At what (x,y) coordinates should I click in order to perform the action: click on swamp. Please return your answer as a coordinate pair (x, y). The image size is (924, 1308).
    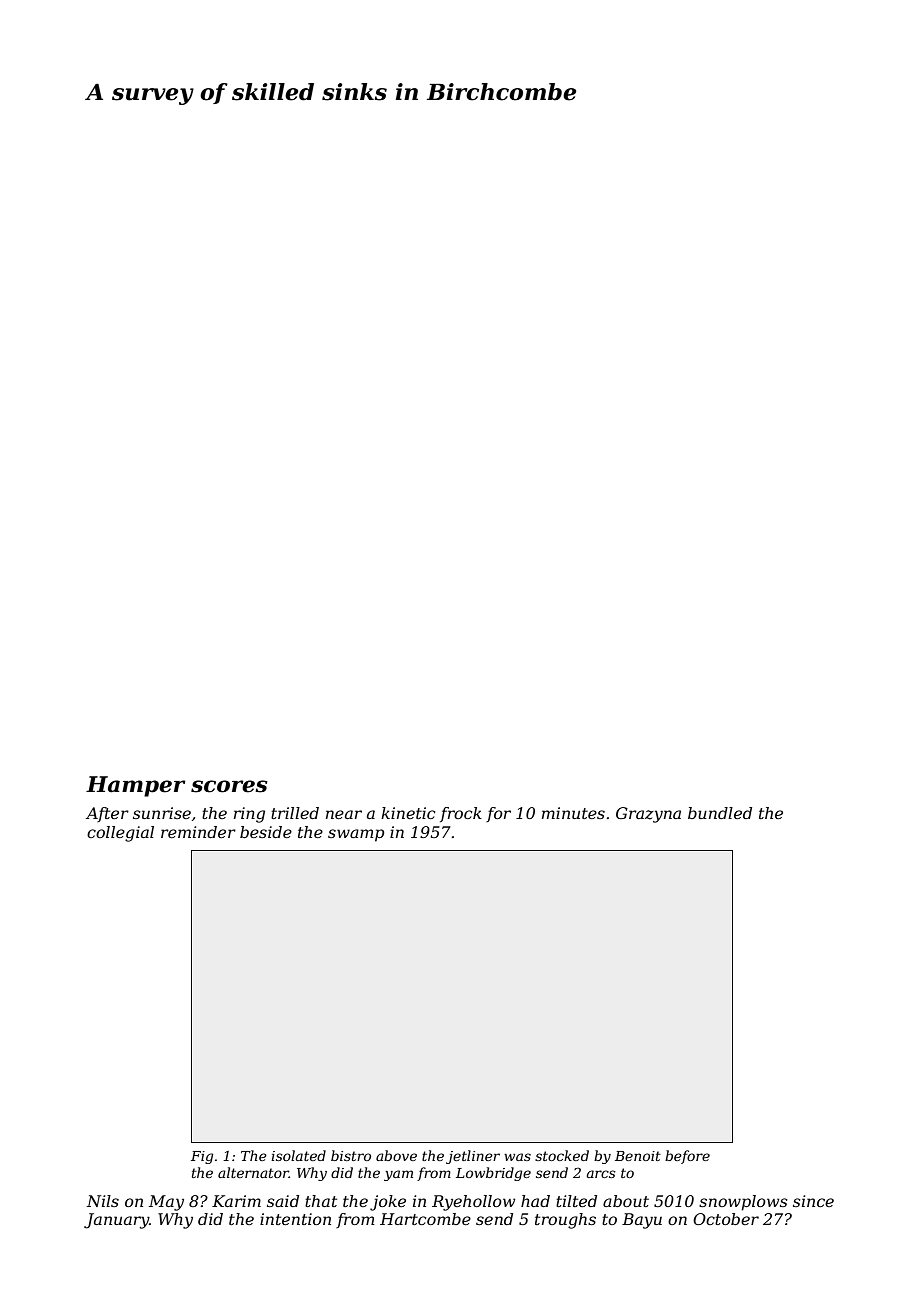
    Looking at the image, I should click on (356, 835).
